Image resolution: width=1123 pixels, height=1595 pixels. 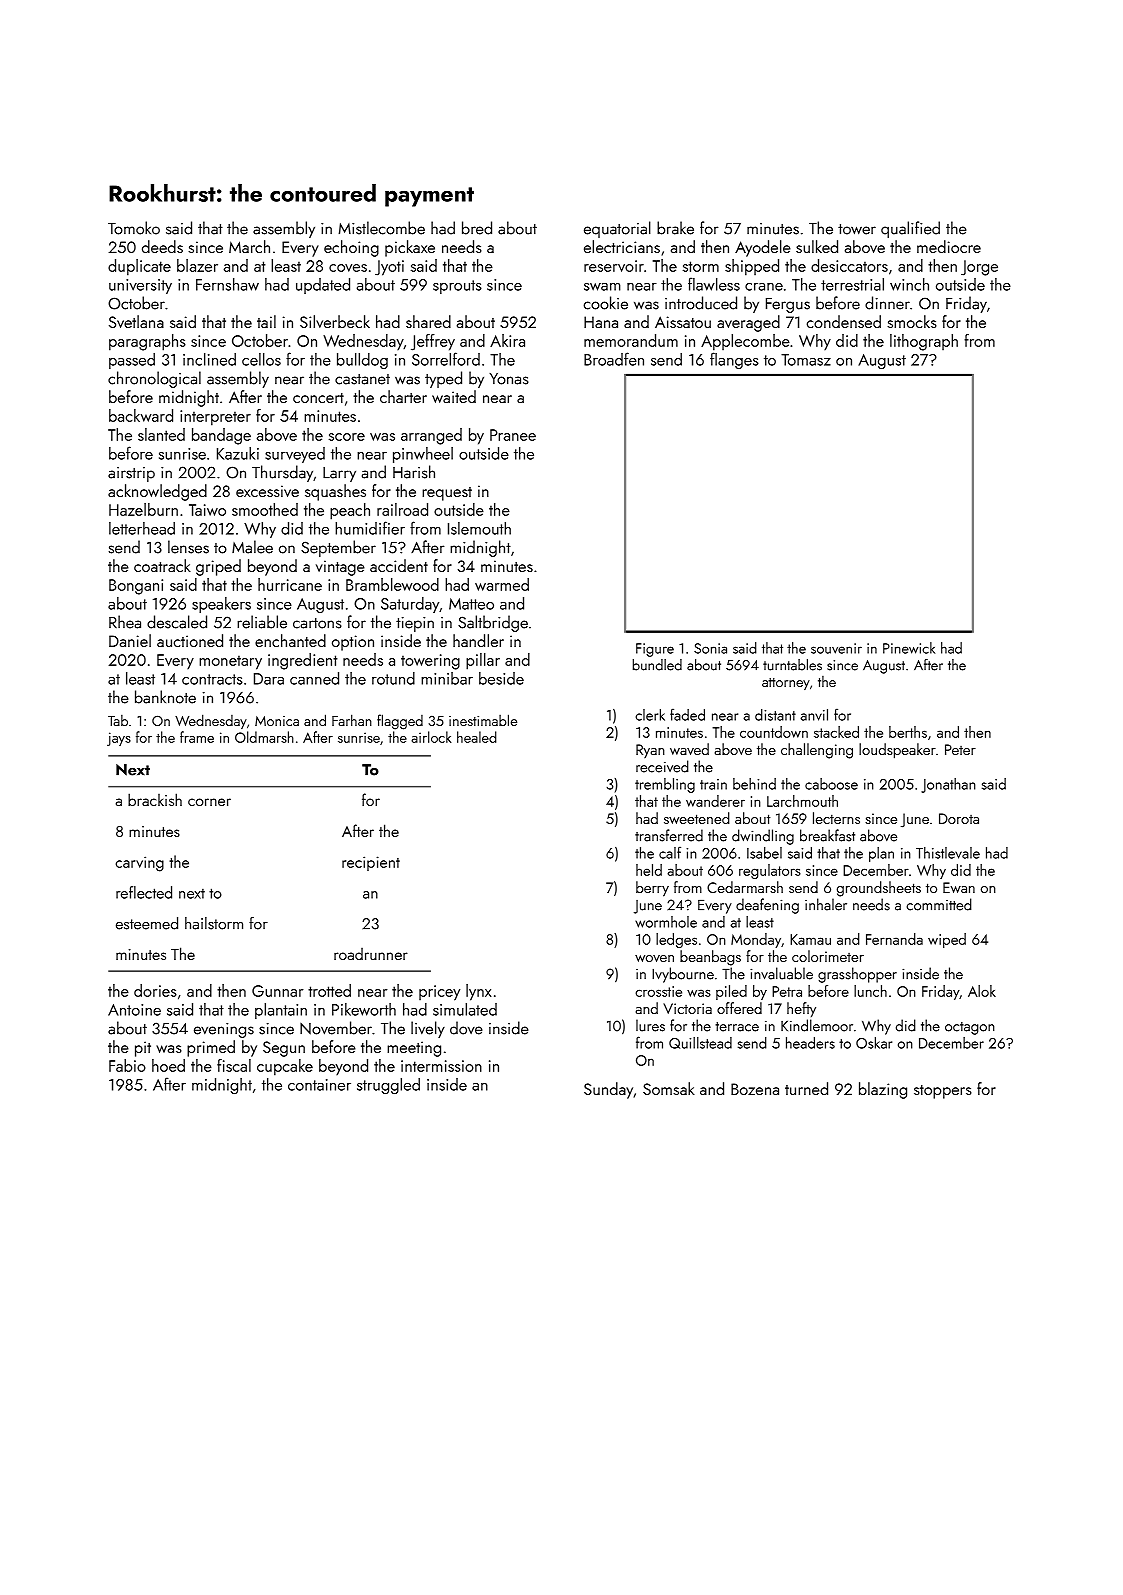 I want to click on score, so click(x=347, y=437).
